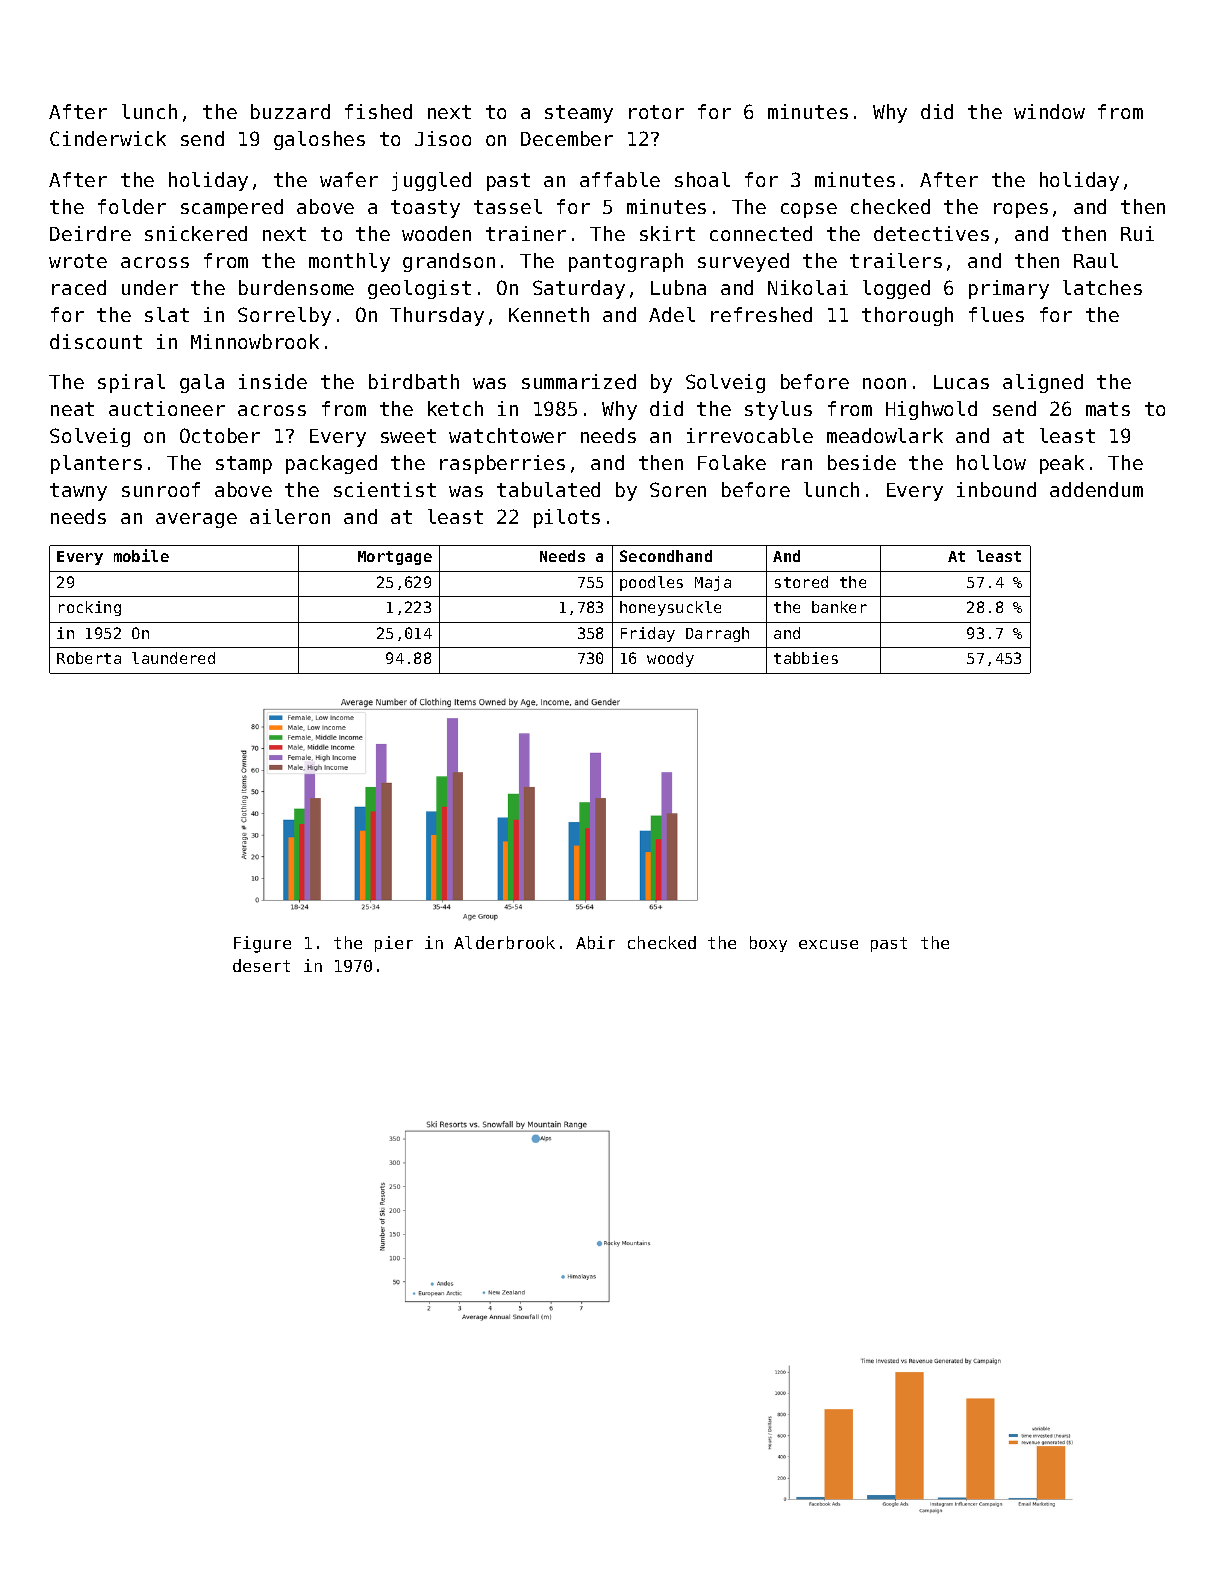  What do you see at coordinates (1049, 111) in the screenshot?
I see `window` at bounding box center [1049, 111].
